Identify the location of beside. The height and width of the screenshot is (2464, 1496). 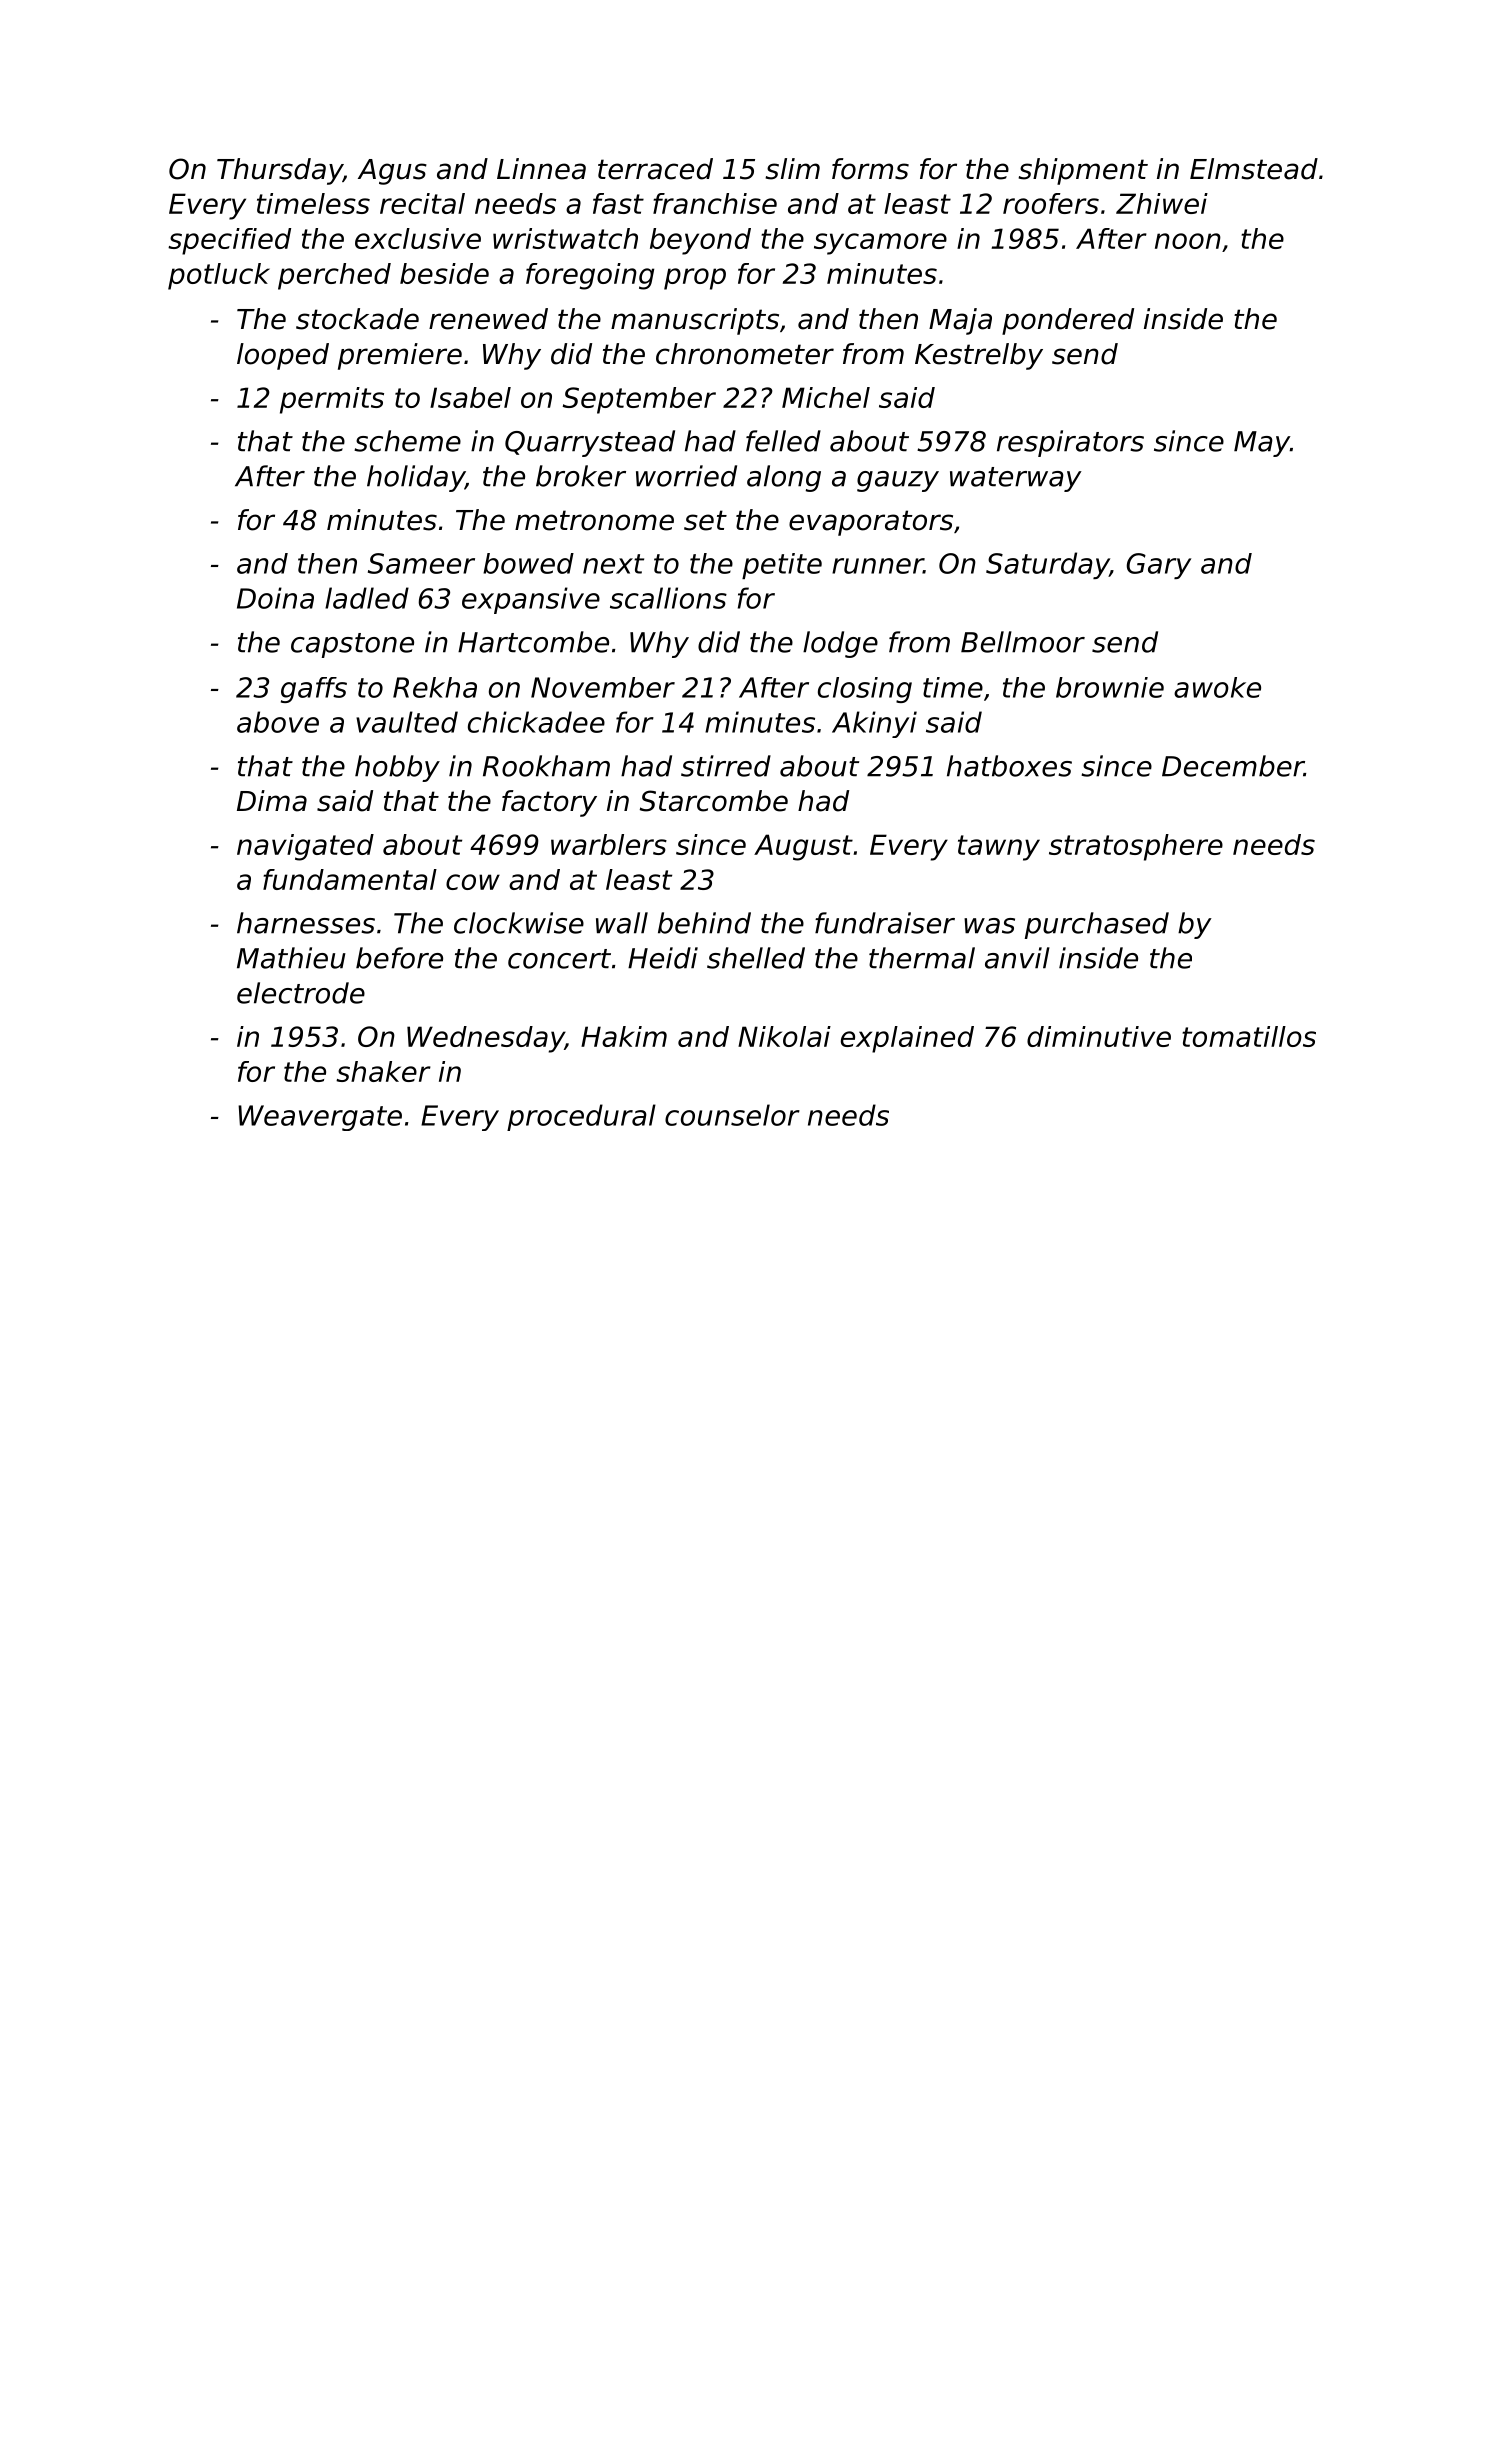
(444, 273).
